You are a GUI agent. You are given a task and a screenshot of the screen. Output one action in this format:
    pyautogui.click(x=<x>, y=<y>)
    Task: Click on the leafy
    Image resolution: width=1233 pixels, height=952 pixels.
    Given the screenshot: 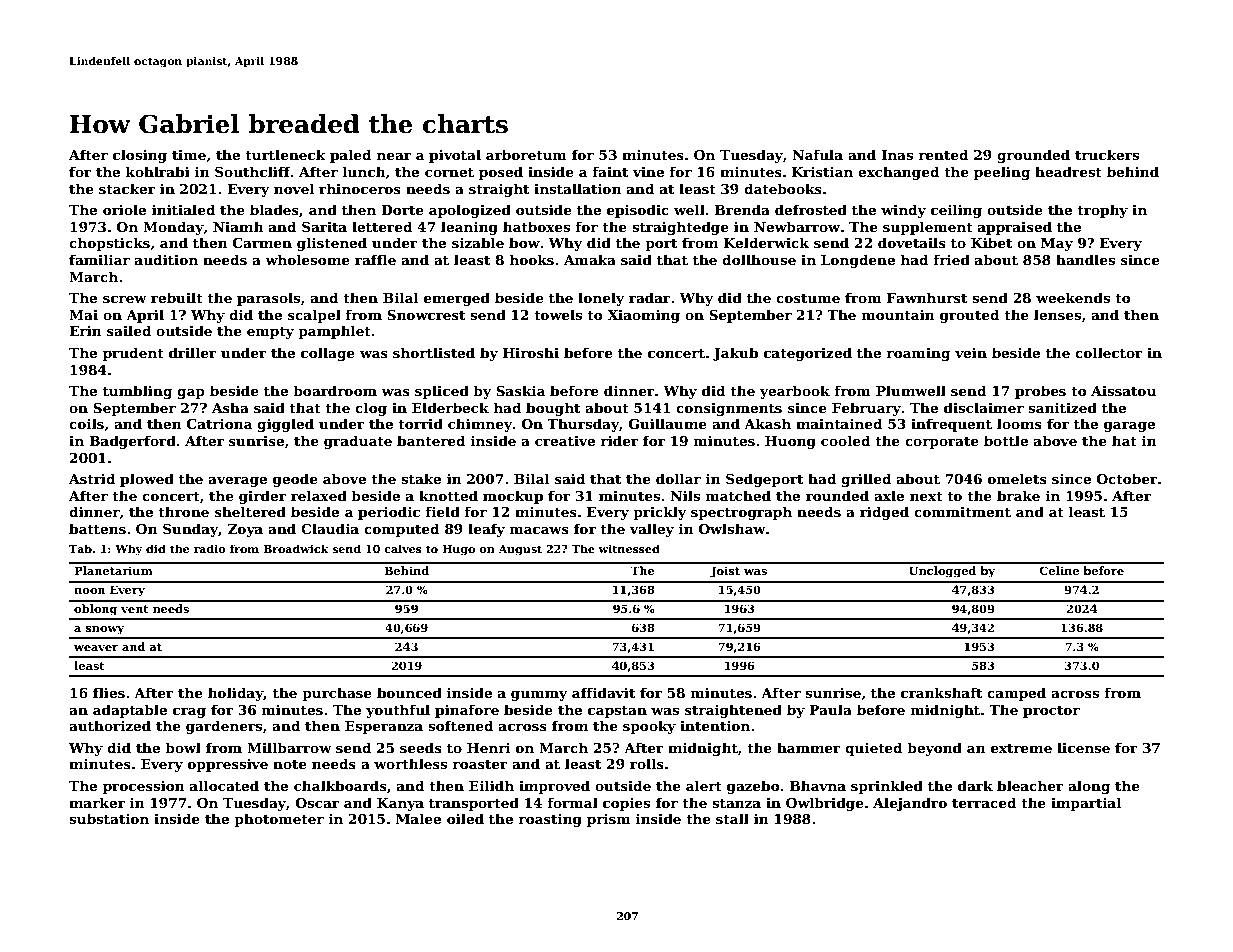 What is the action you would take?
    pyautogui.click(x=486, y=530)
